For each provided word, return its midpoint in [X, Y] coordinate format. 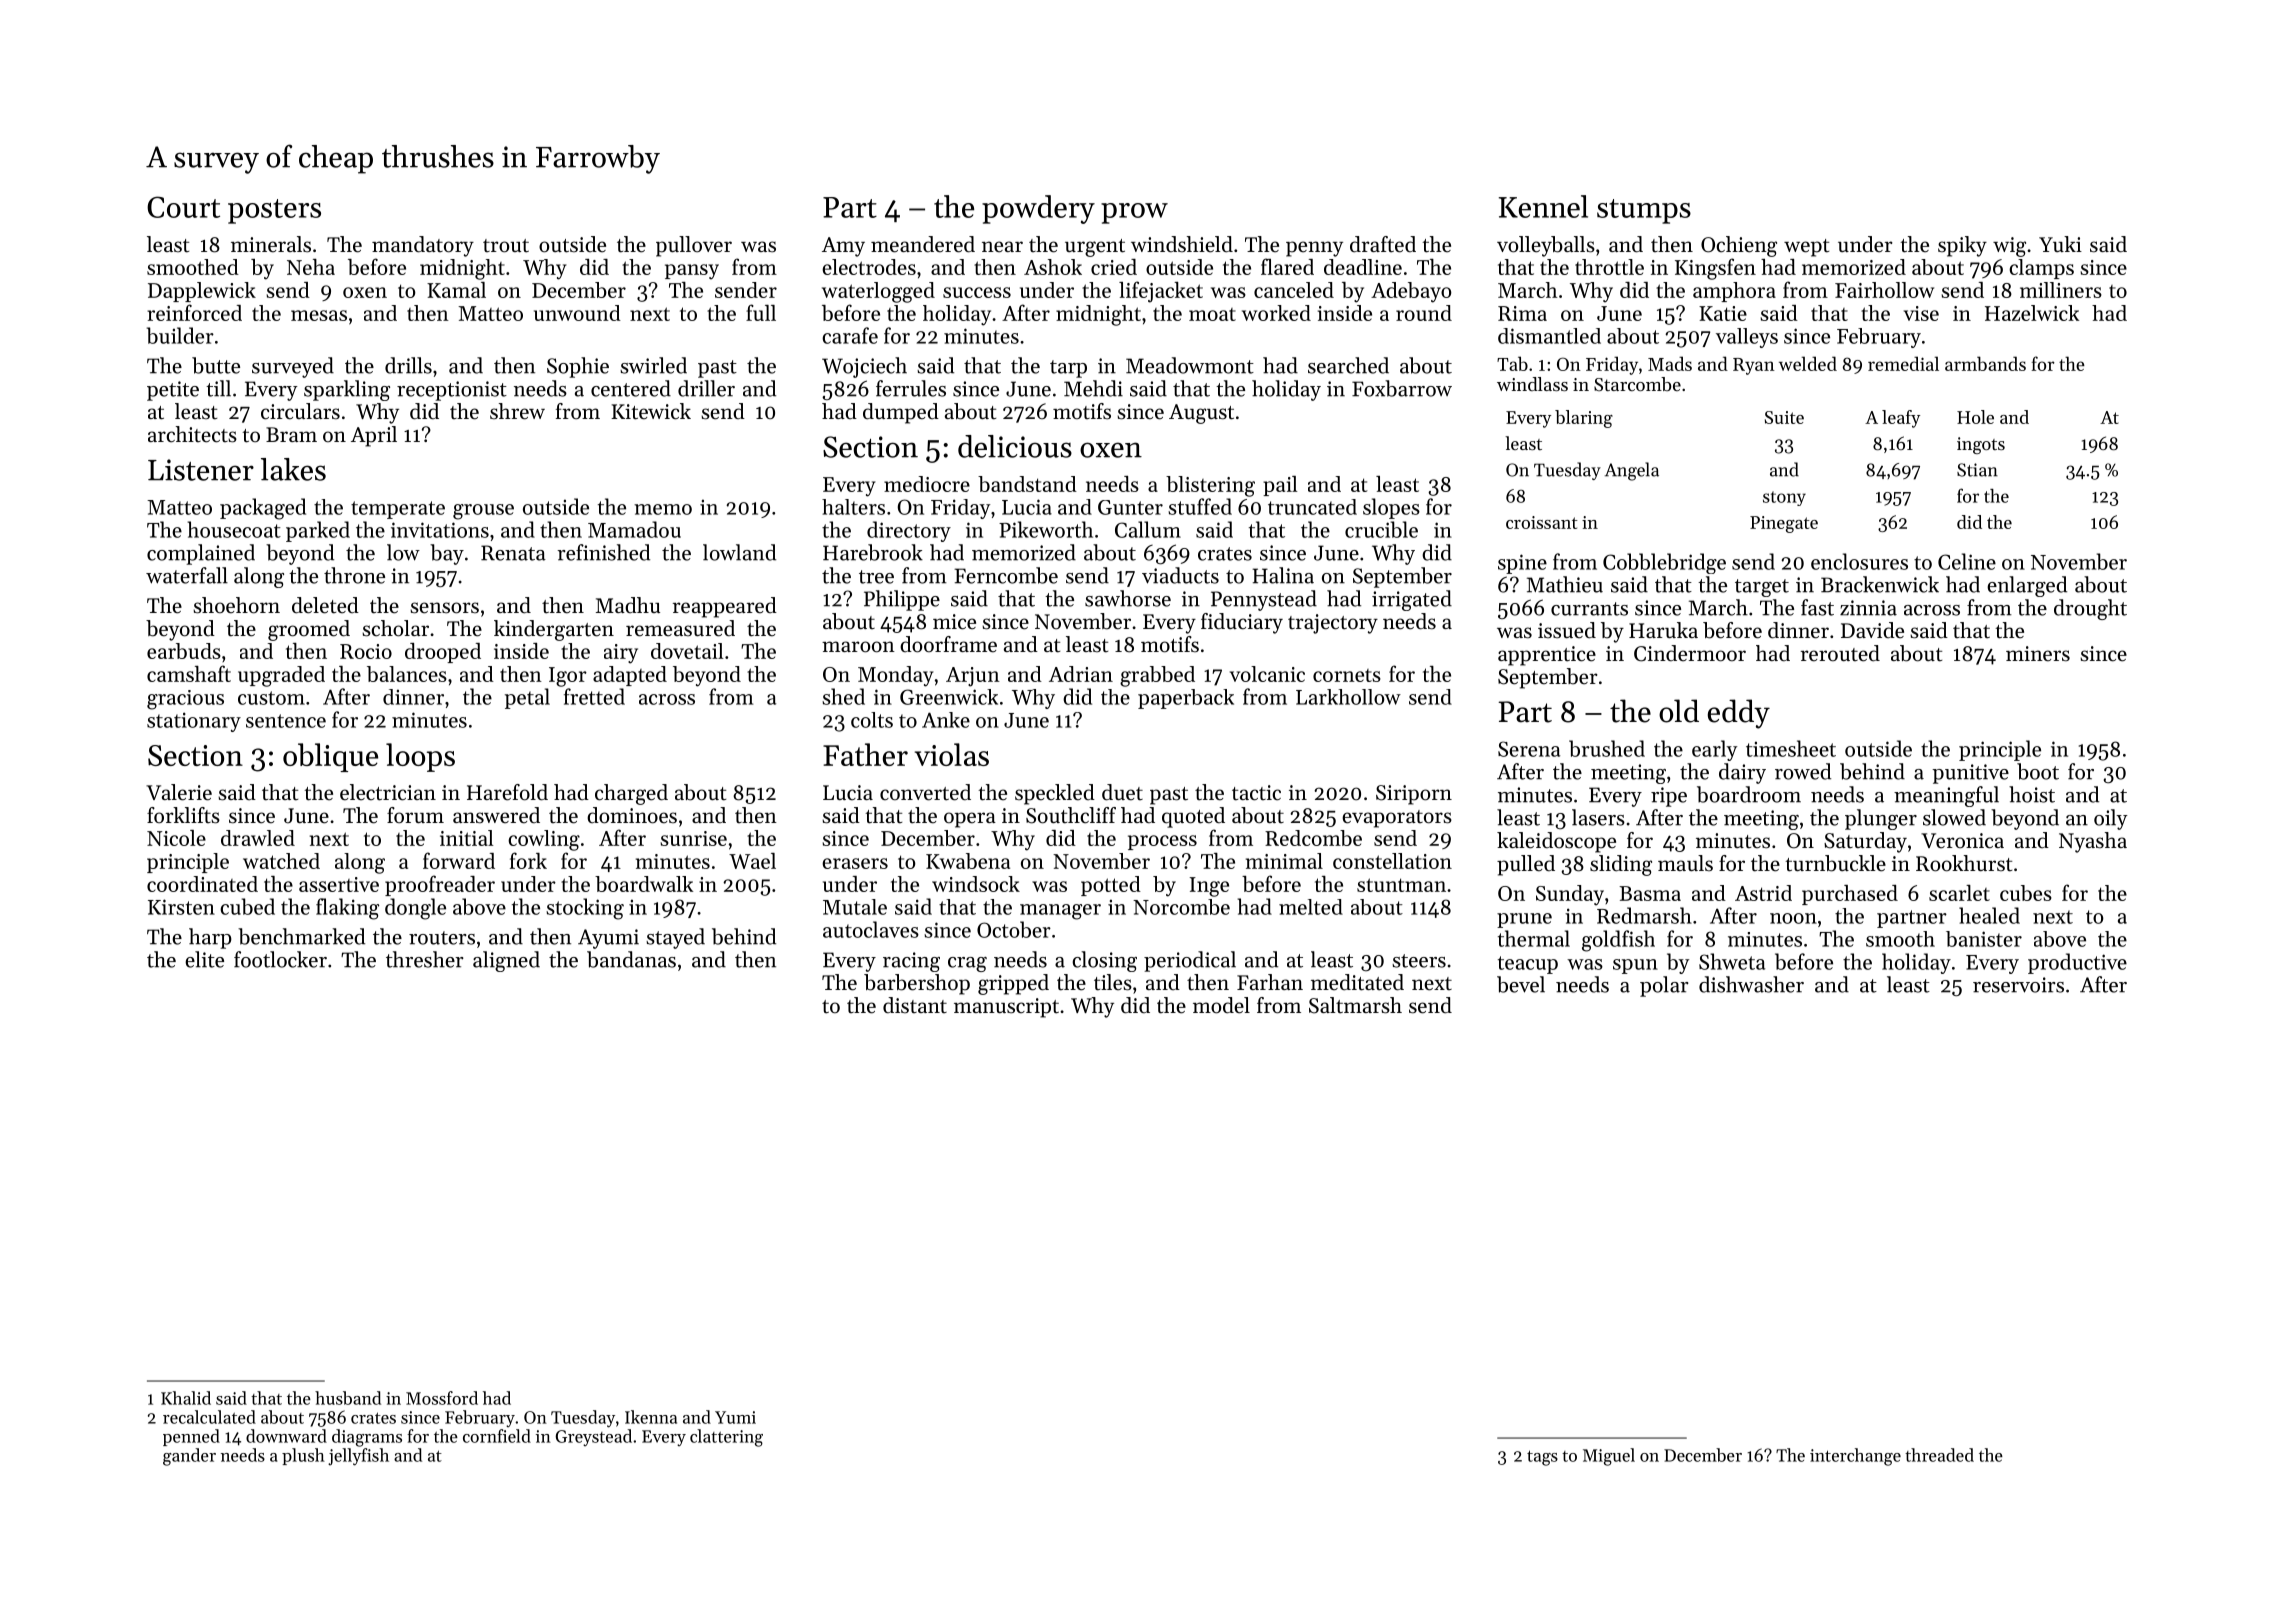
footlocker [280, 959]
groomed [309, 630]
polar [1664, 986]
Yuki [2060, 244]
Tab [1512, 363]
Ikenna [651, 1417]
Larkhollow [1348, 697]
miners [2038, 654]
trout [506, 246]
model [1221, 1005]
